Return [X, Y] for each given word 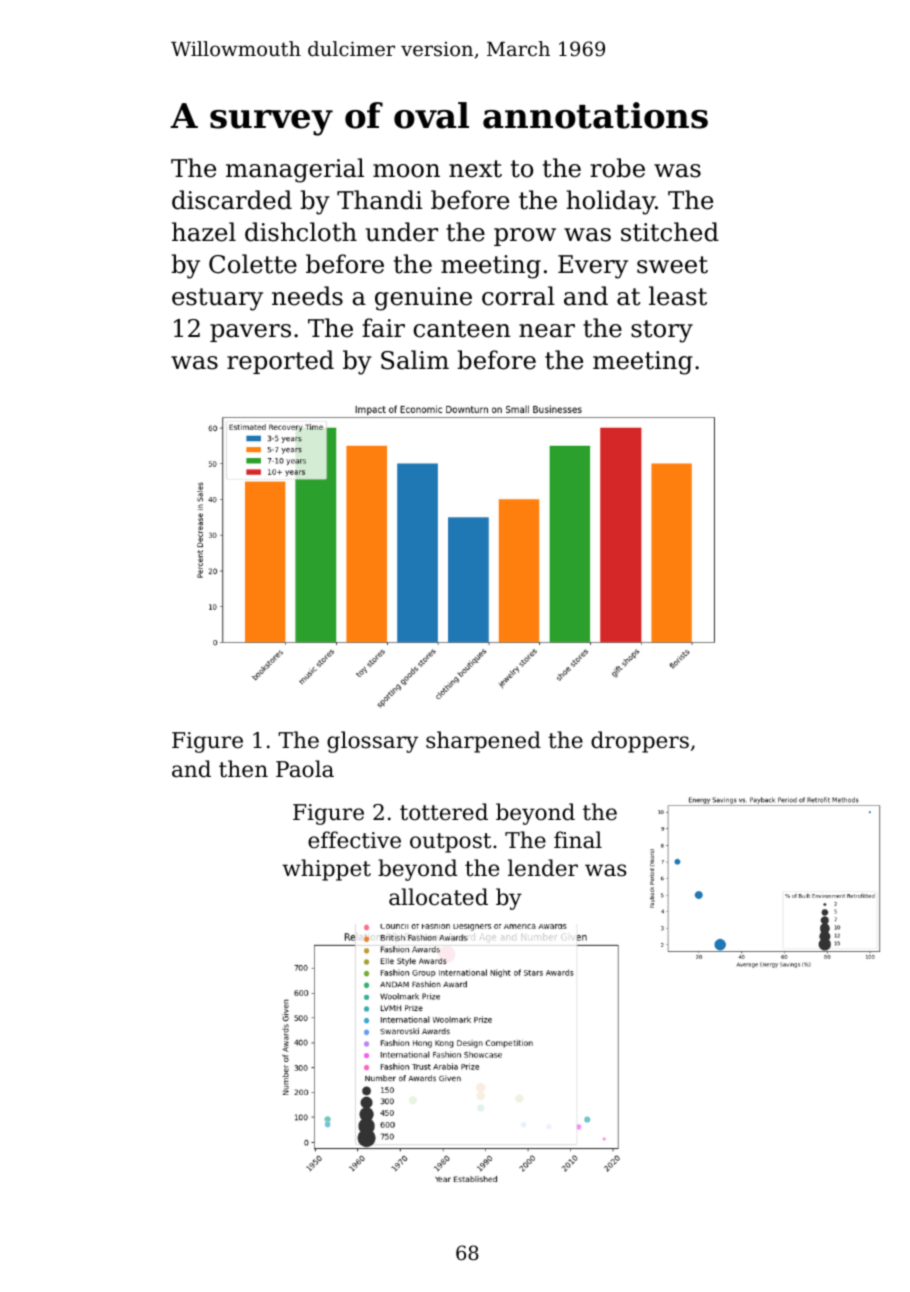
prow [525, 237]
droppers [640, 742]
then [243, 769]
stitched [670, 232]
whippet [326, 870]
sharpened [483, 742]
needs [307, 296]
